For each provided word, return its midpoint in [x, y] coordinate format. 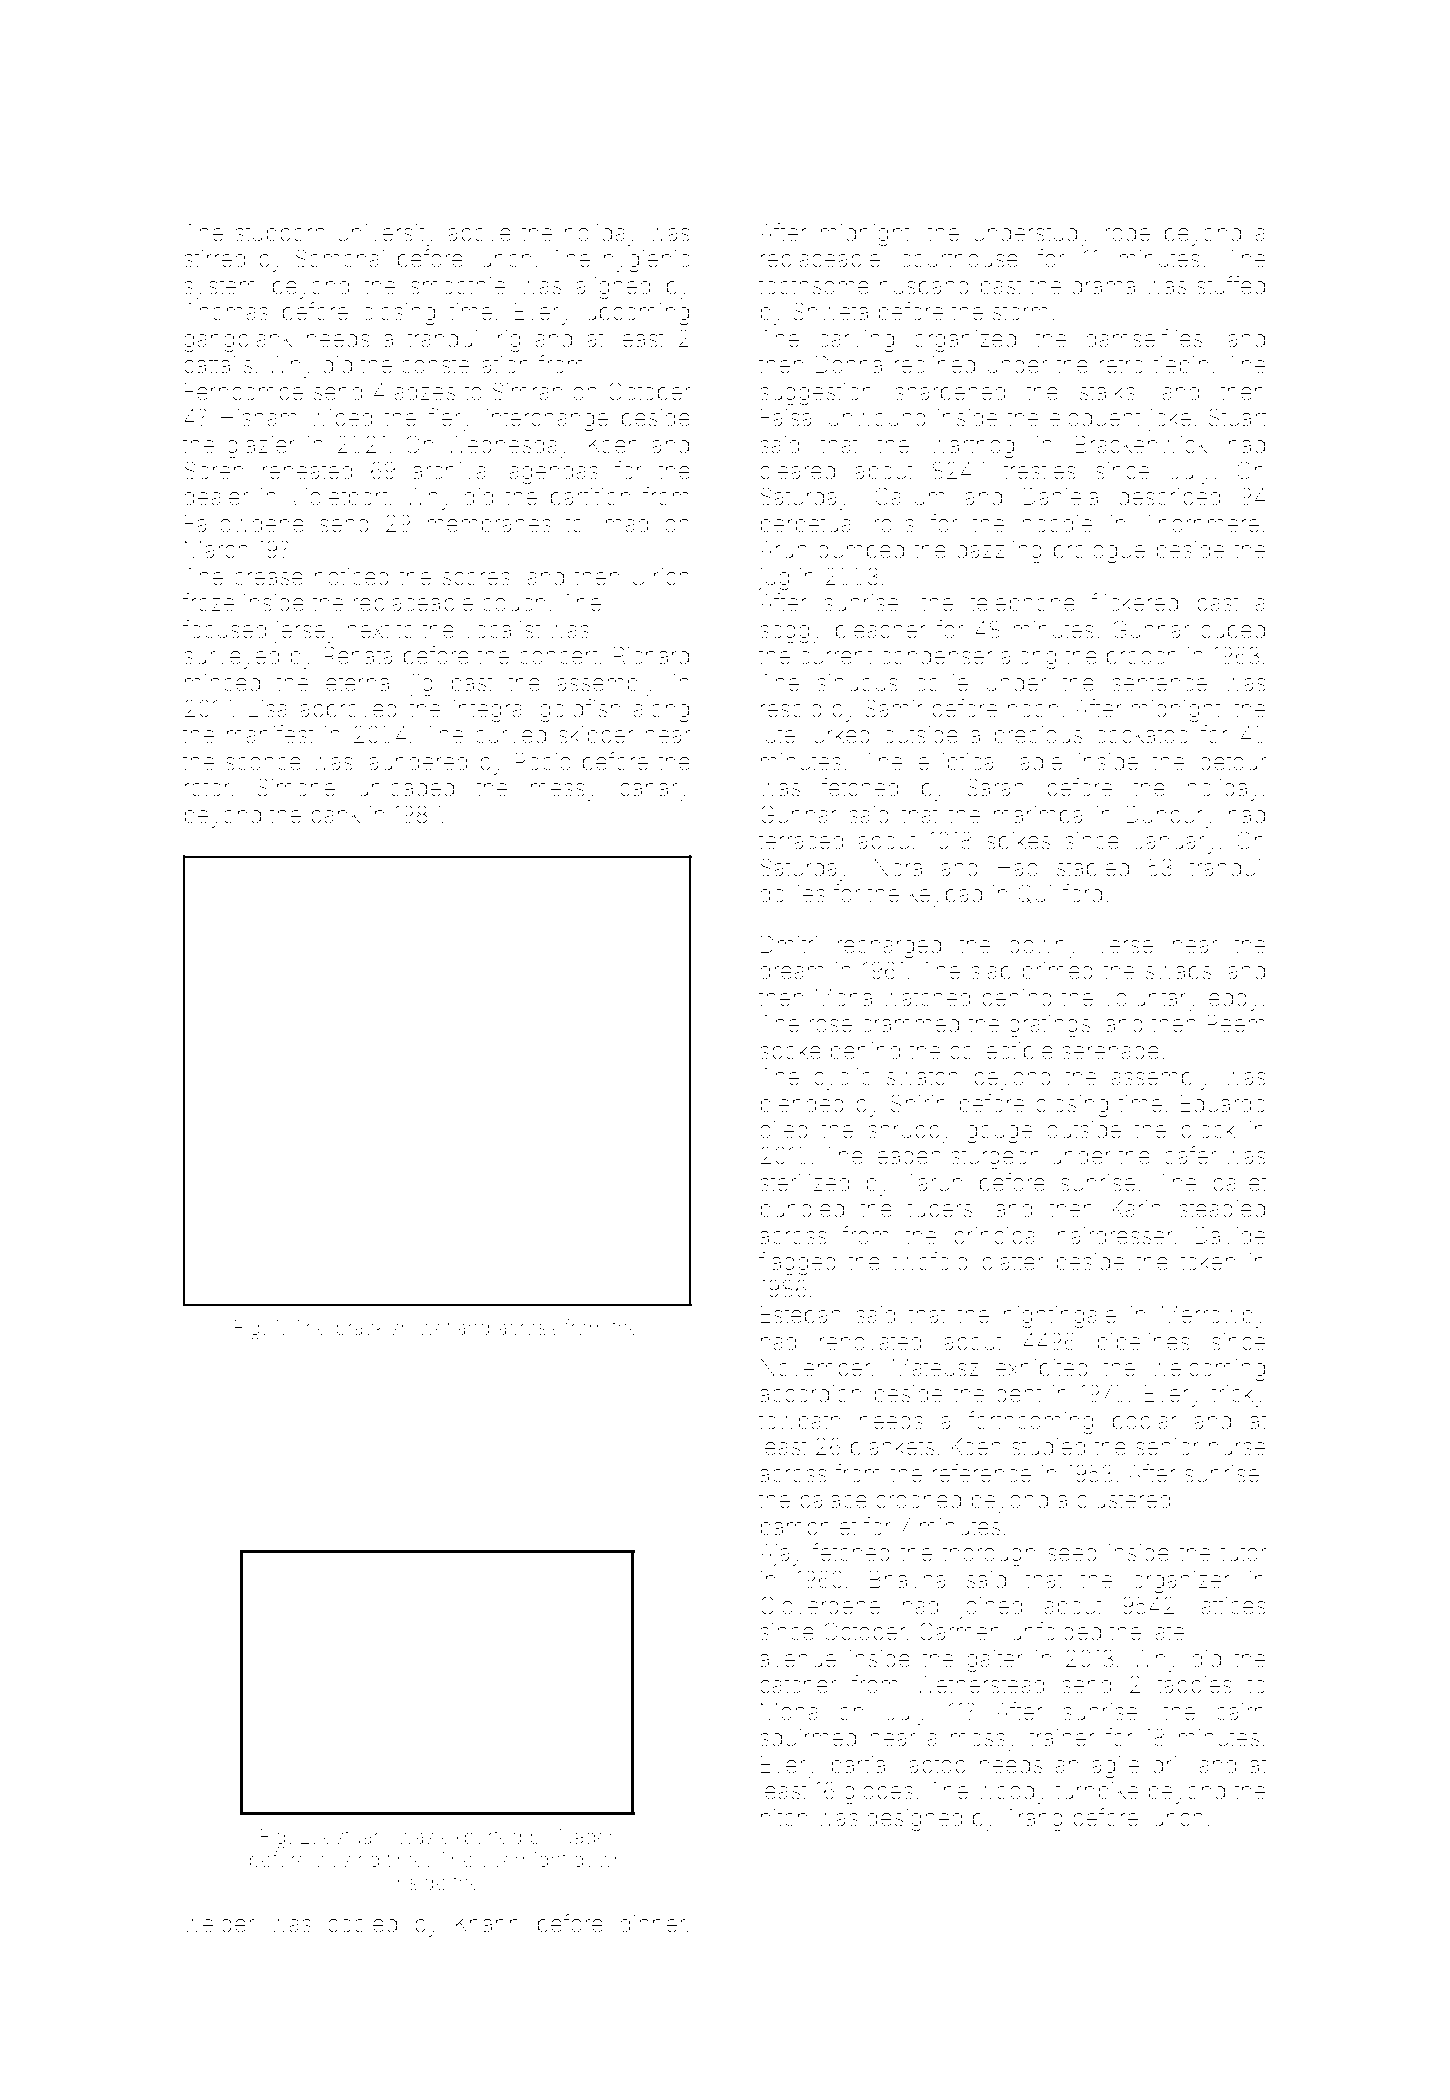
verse [1125, 947]
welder [219, 1924]
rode [1127, 233]
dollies [792, 894]
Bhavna [907, 1580]
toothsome [814, 286]
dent [1018, 1394]
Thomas [226, 312]
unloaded [406, 788]
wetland [454, 1327]
